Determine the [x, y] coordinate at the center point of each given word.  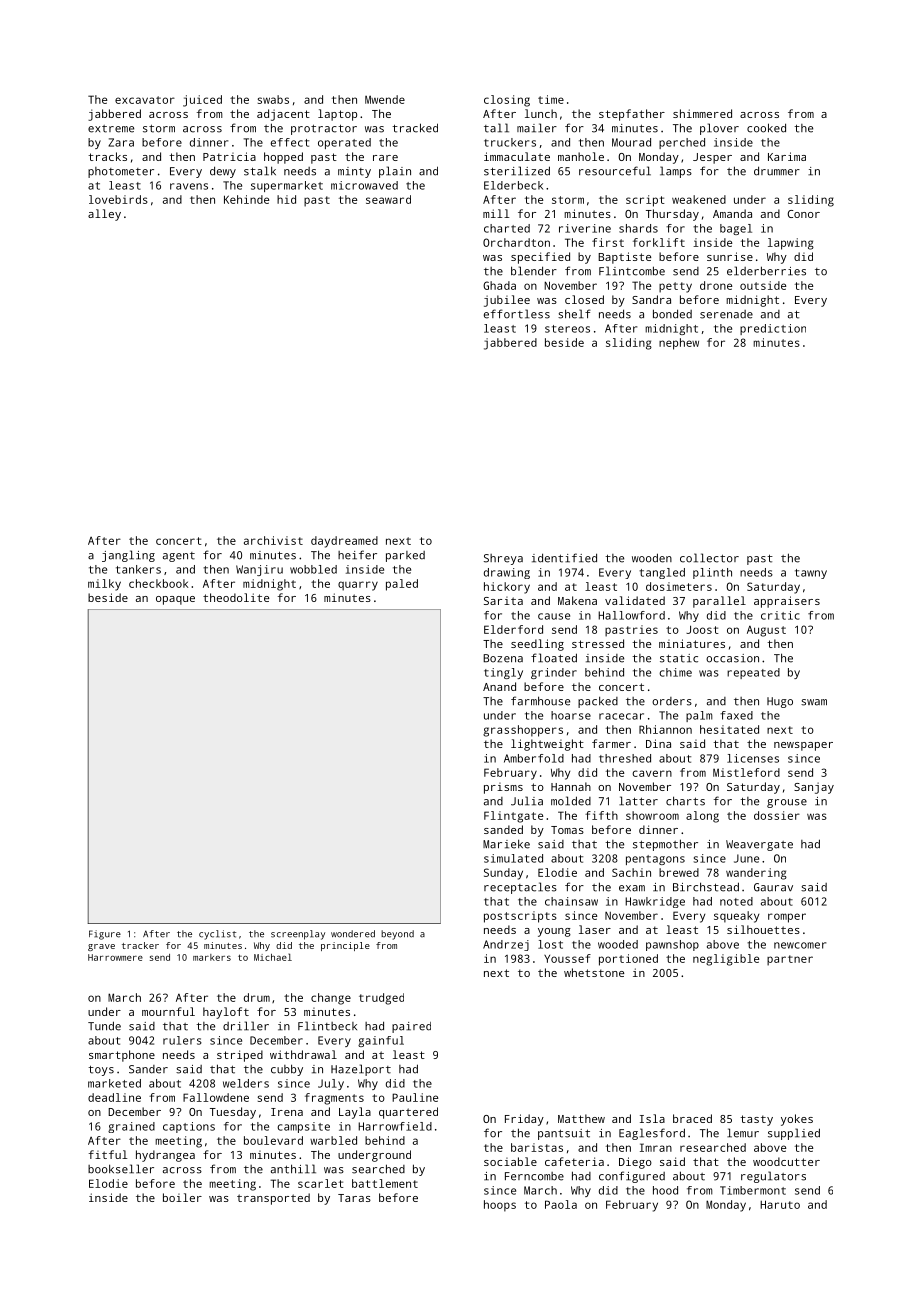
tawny [811, 574]
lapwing [791, 244]
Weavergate [759, 845]
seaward [388, 199]
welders [246, 1083]
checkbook [158, 583]
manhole [581, 156]
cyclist [217, 935]
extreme [111, 129]
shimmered [702, 113]
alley [104, 215]
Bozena [503, 658]
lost [550, 944]
